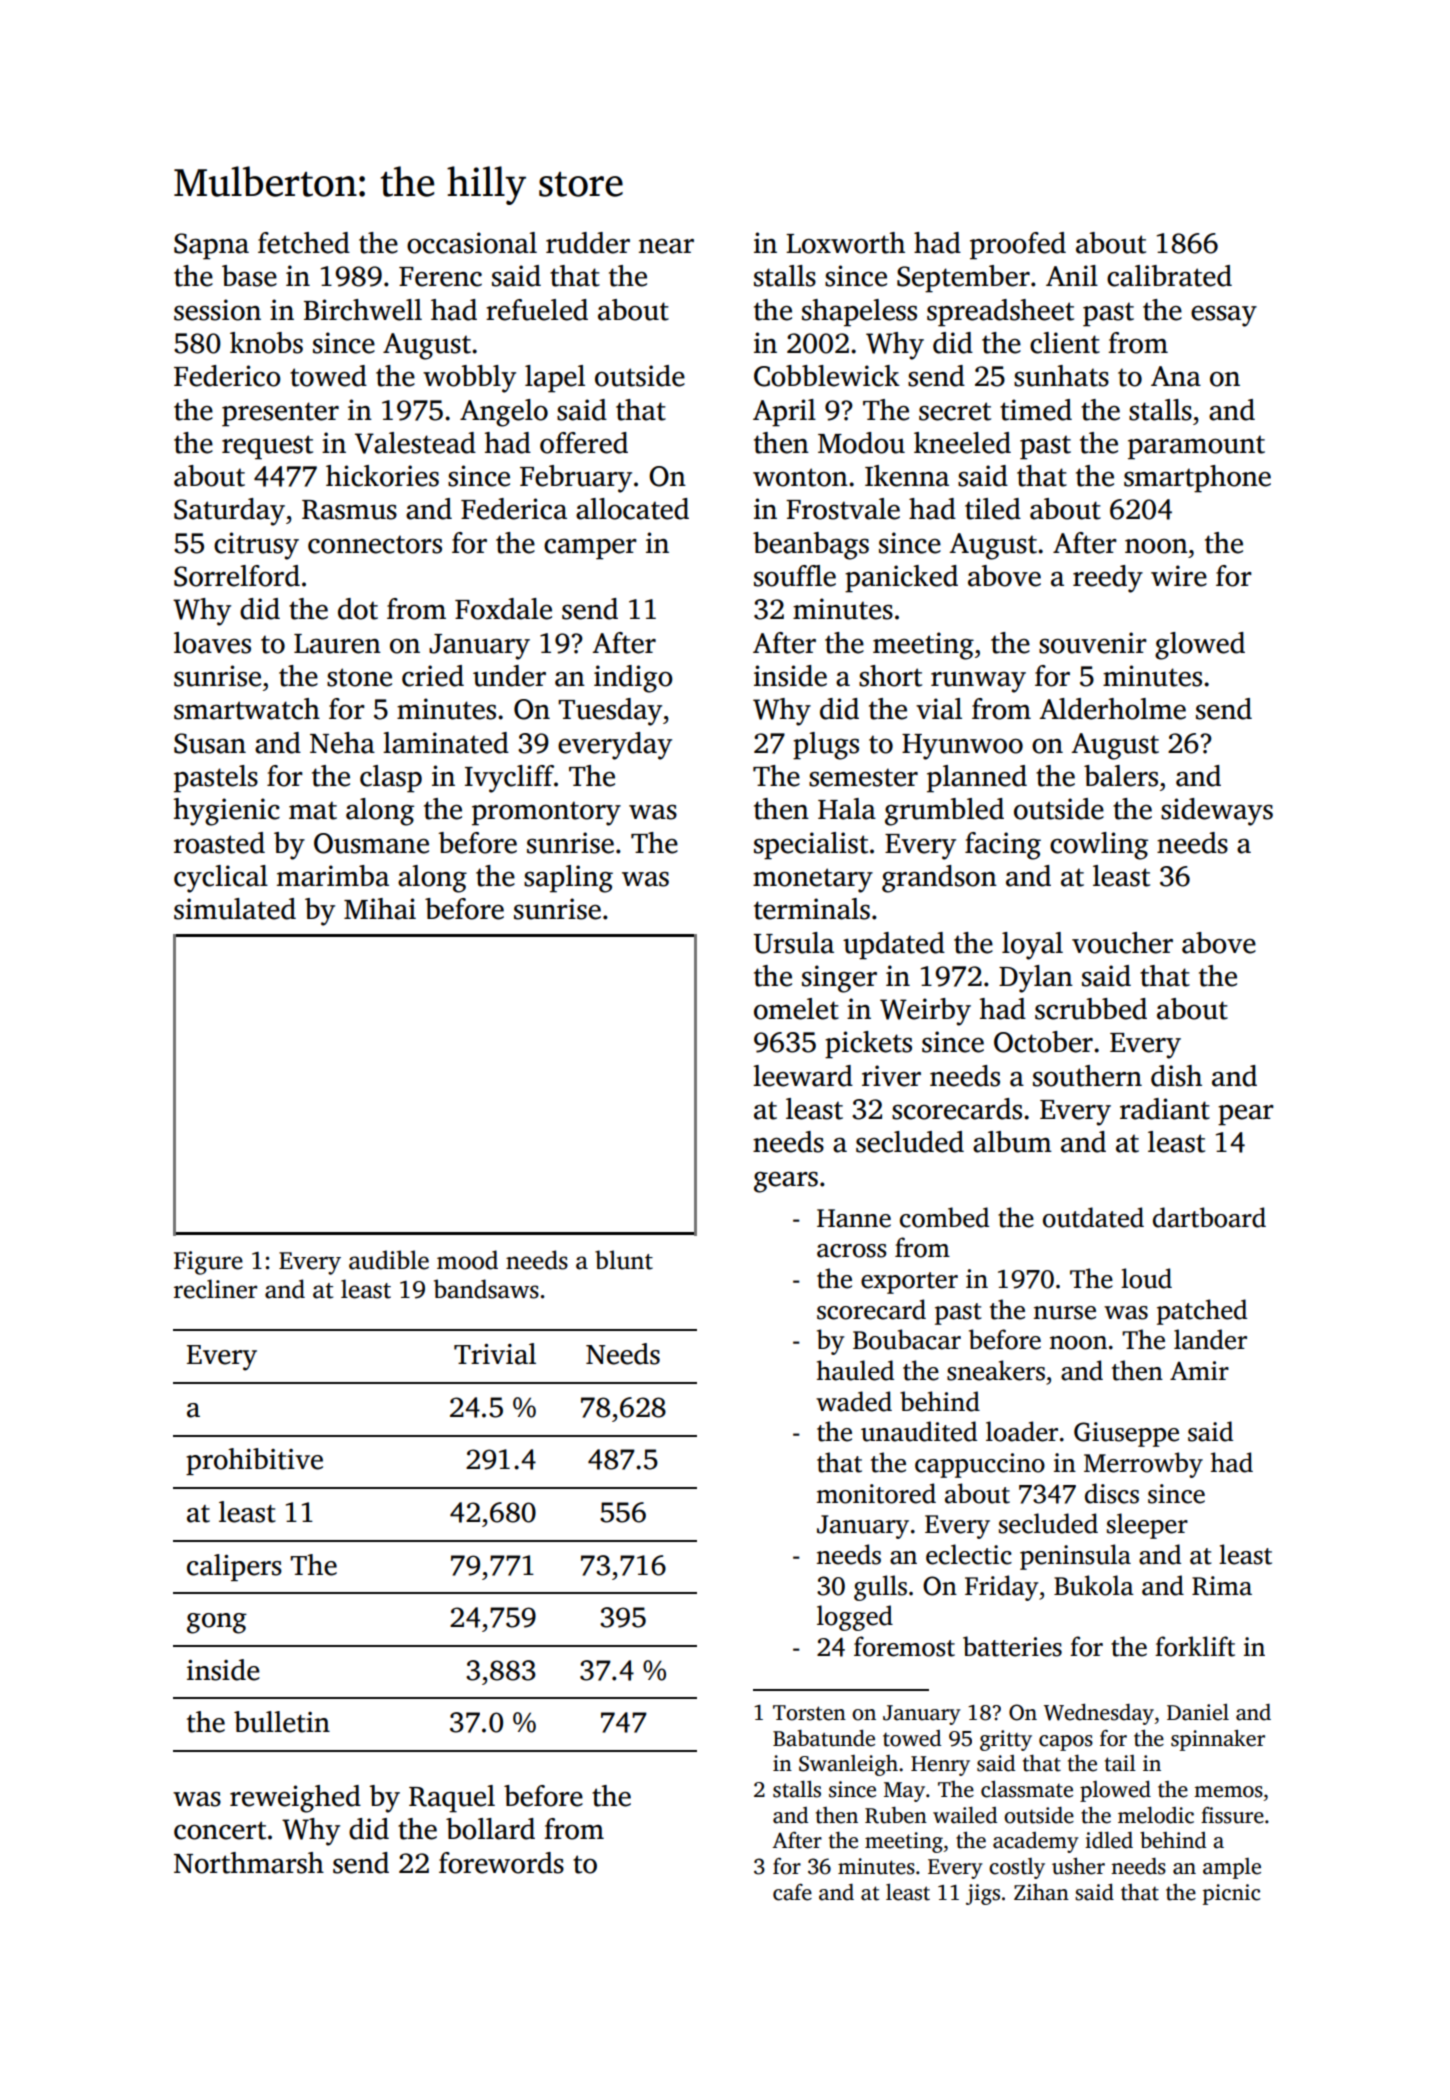 This screenshot has width=1450, height=2100. Describe the element at coordinates (811, 846) in the screenshot. I see `specialist` at that location.
